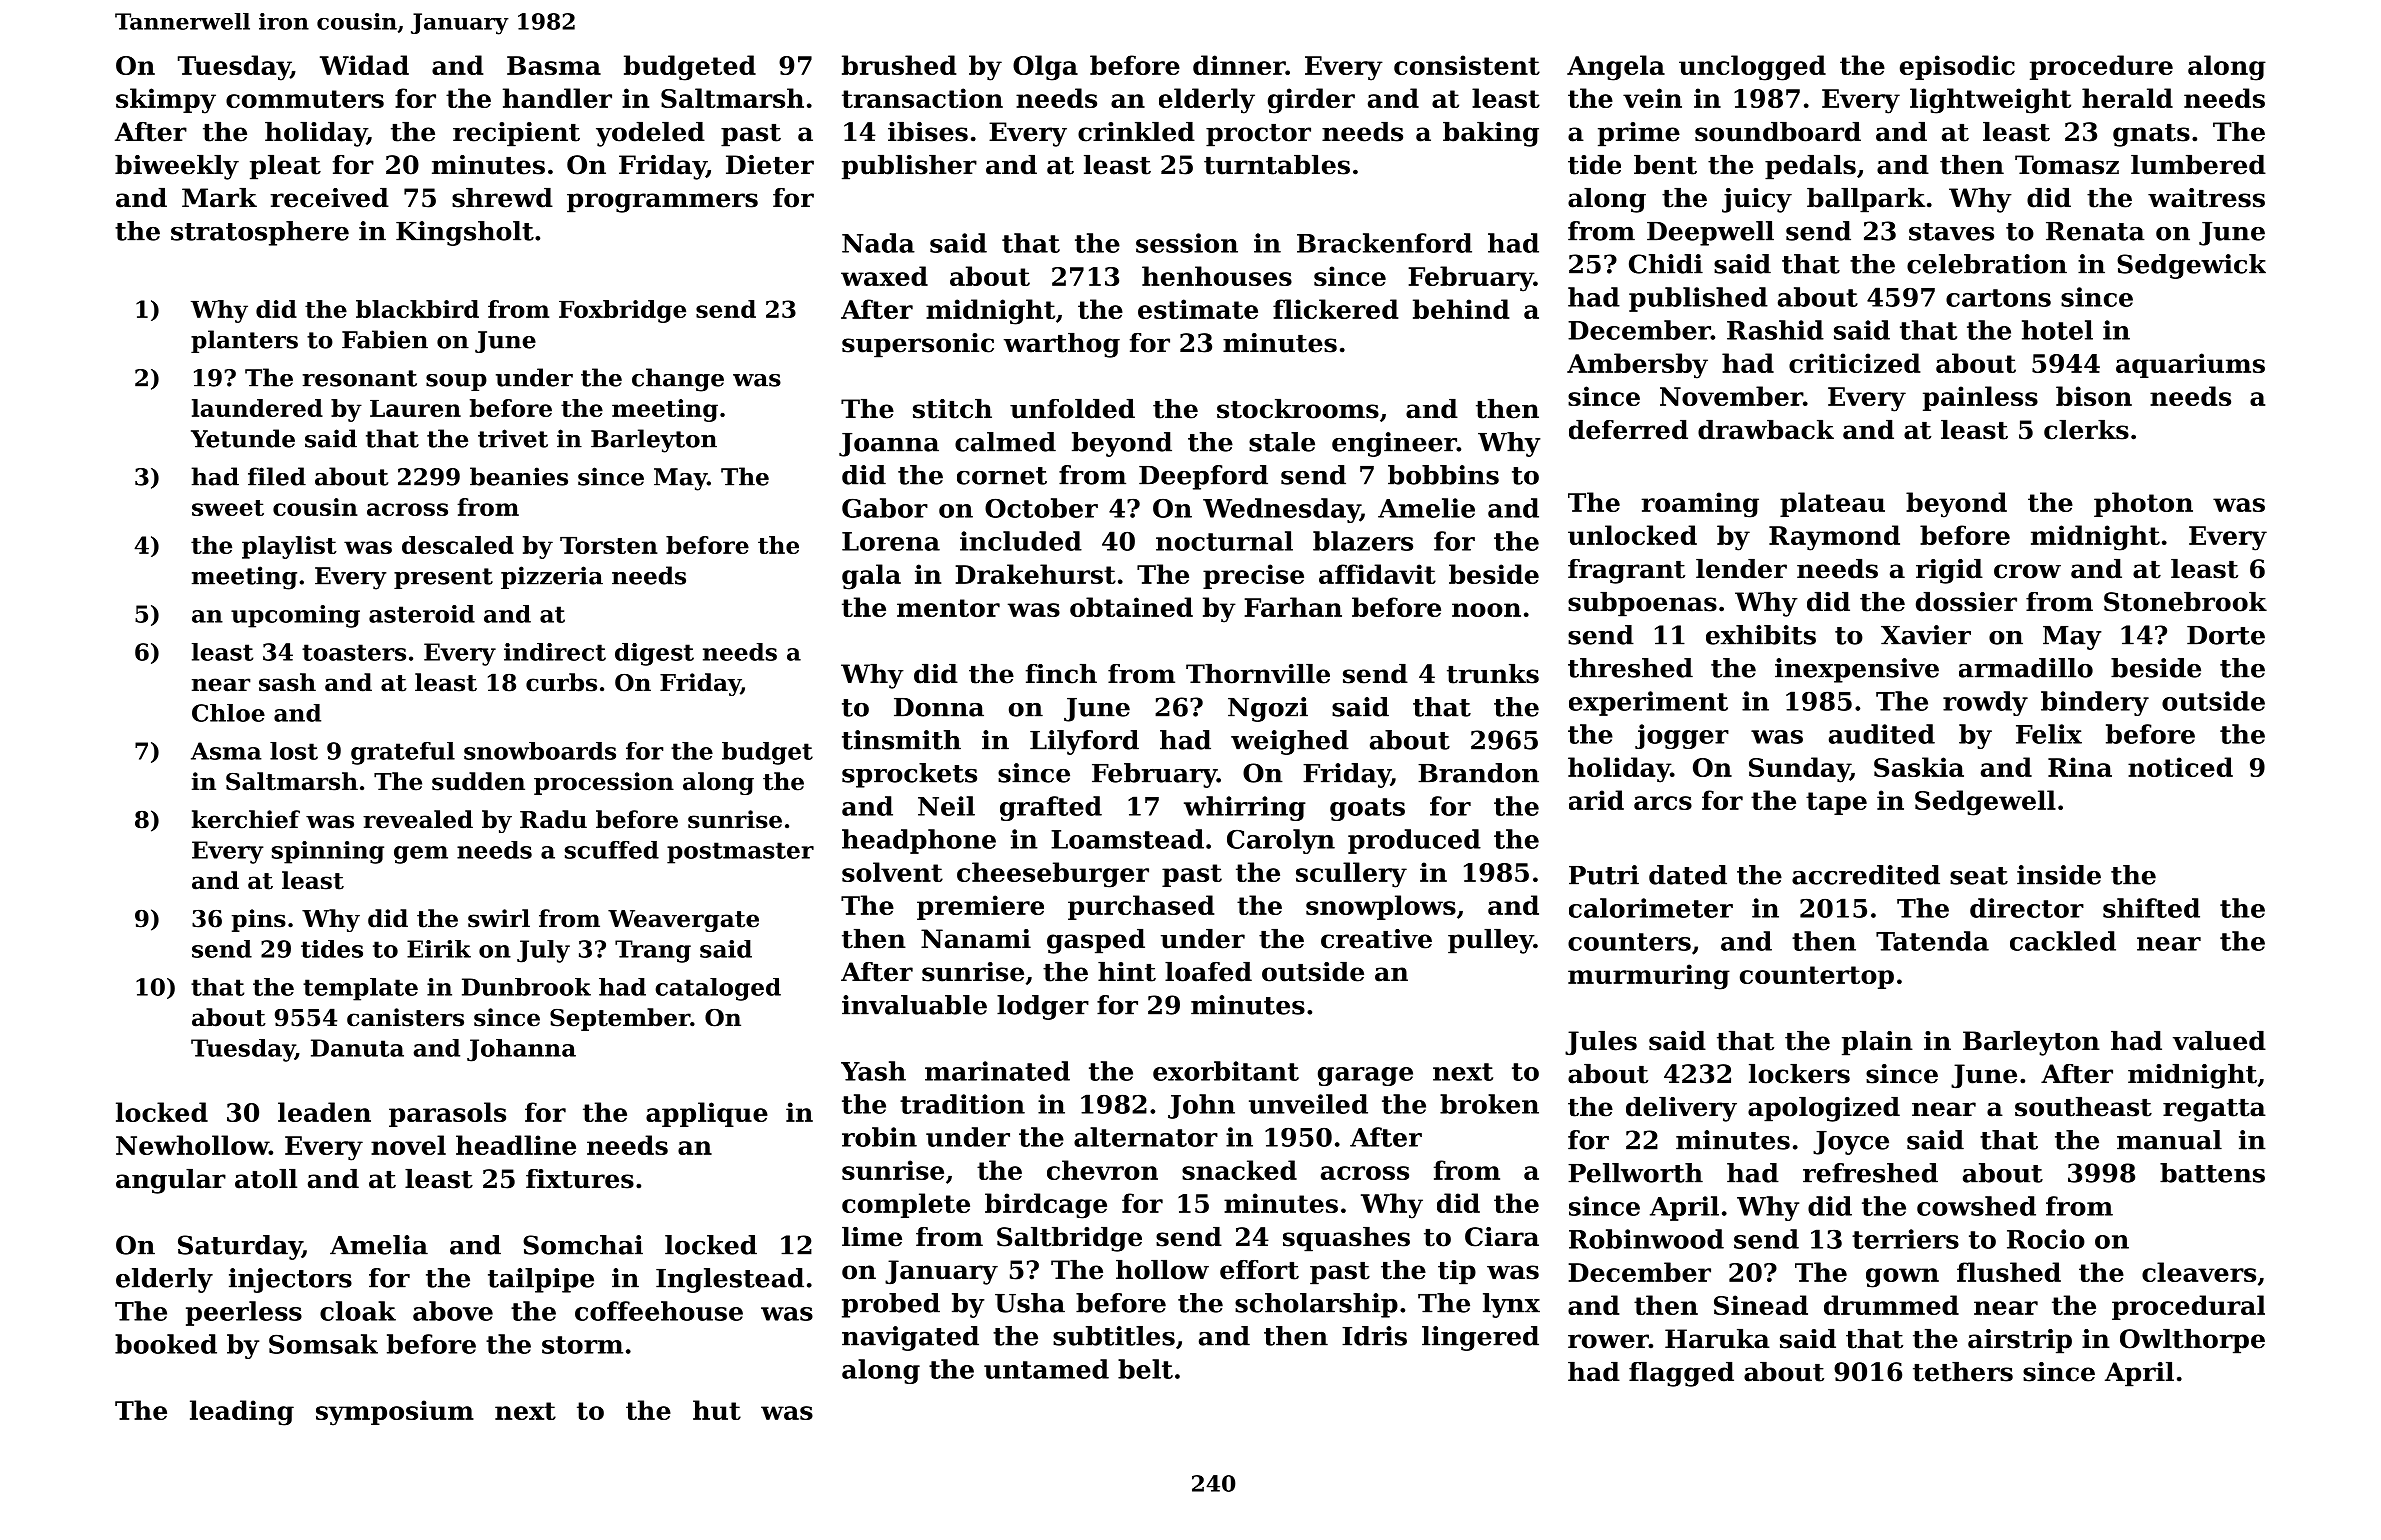 The image size is (2381, 1540). What do you see at coordinates (1062, 345) in the screenshot?
I see `warthog` at bounding box center [1062, 345].
